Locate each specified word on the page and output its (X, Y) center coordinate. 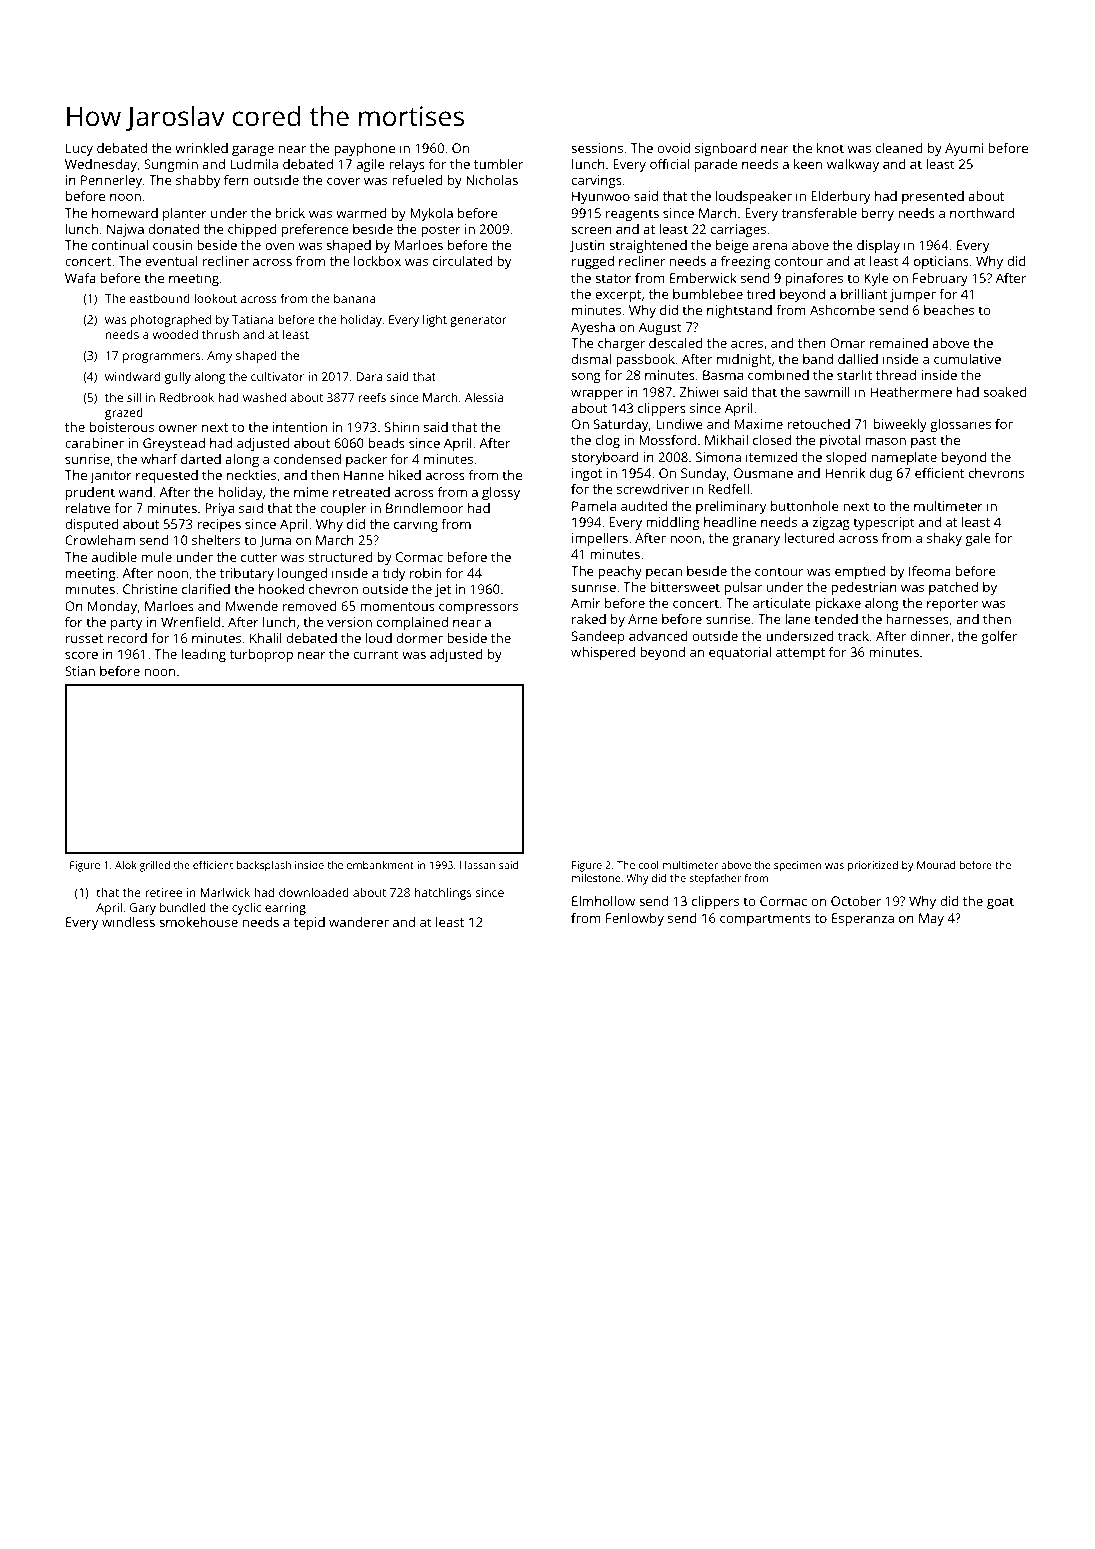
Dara (369, 376)
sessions (597, 148)
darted (201, 459)
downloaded (314, 892)
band (818, 359)
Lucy (79, 149)
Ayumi (964, 149)
